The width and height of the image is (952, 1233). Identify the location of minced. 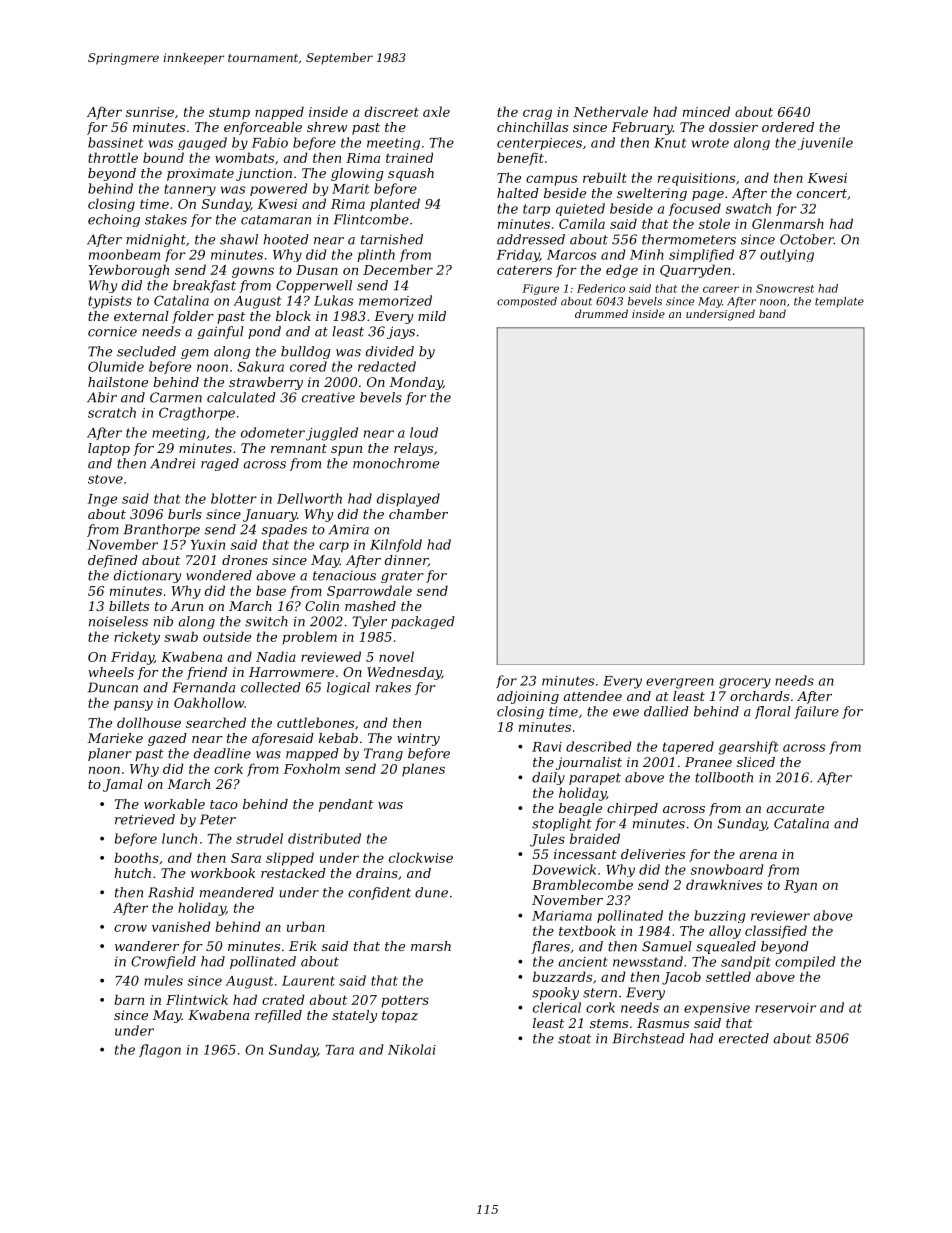
(706, 111).
